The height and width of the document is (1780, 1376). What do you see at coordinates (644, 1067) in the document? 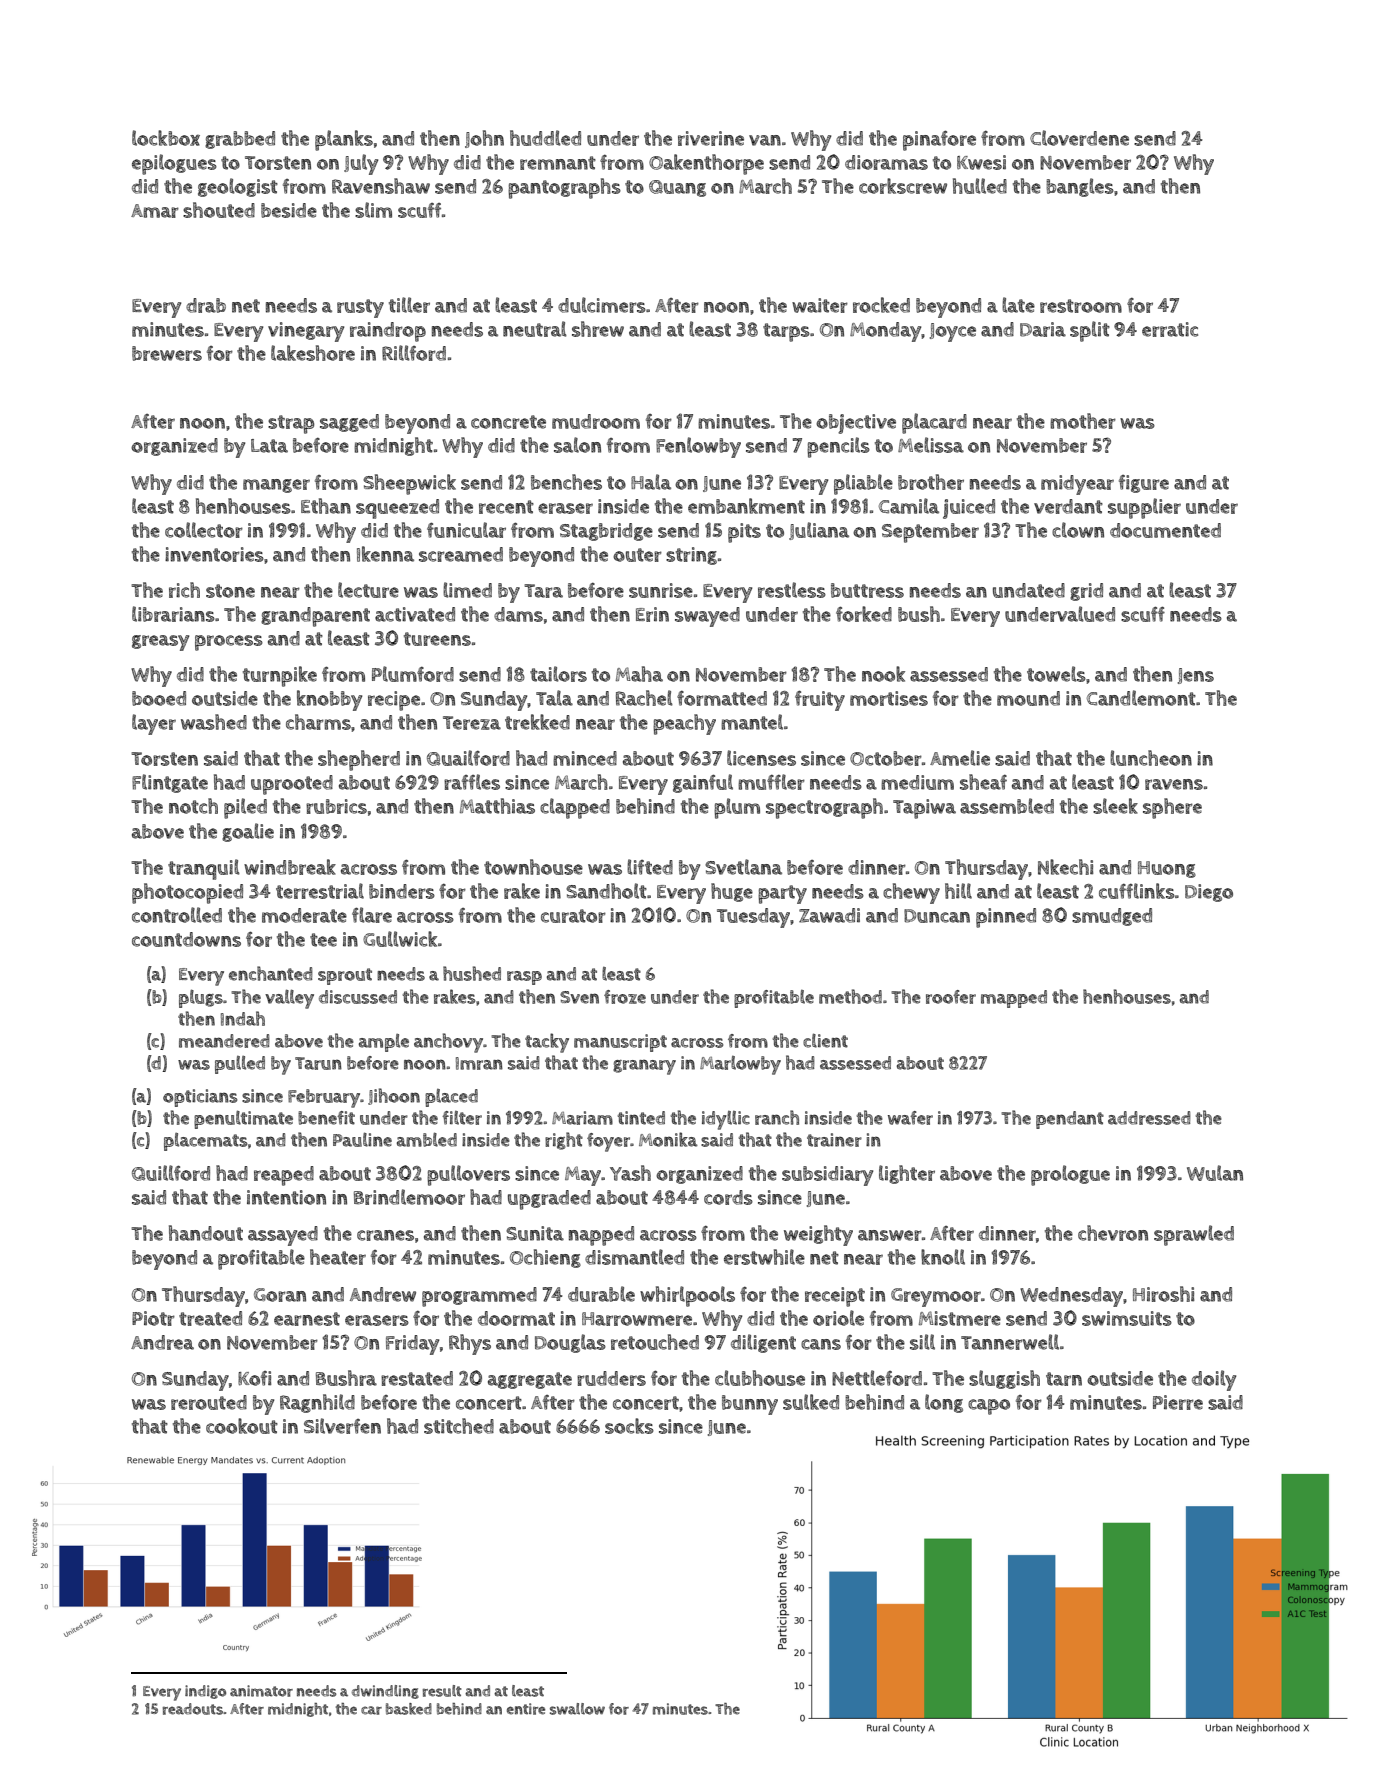
I see `granary` at bounding box center [644, 1067].
